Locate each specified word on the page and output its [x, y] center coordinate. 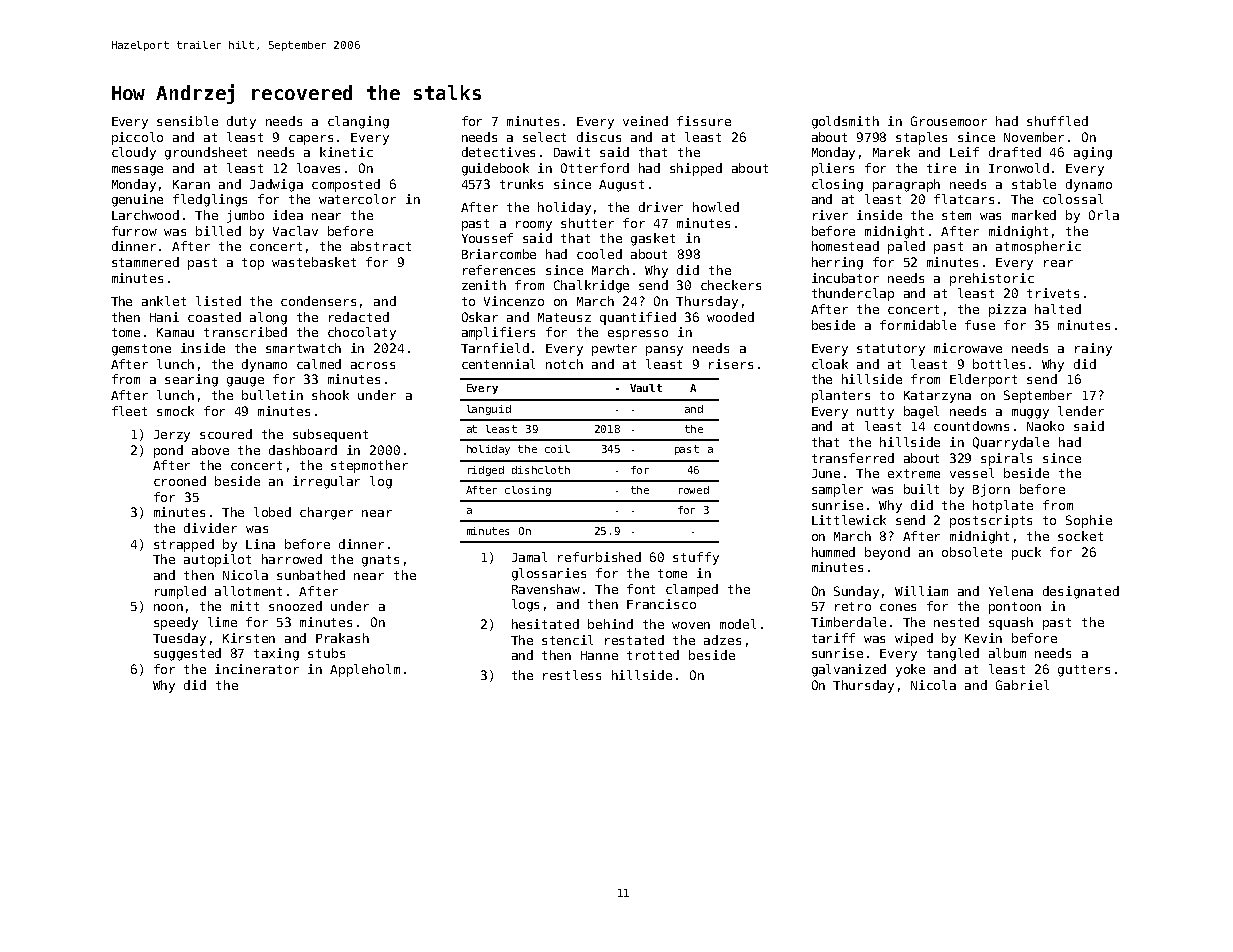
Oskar [480, 317]
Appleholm [365, 670]
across [373, 365]
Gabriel [1022, 685]
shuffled [1057, 121]
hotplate [1003, 506]
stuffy [696, 558]
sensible [187, 121]
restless [572, 675]
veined [645, 121]
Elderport [983, 380]
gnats [380, 561]
